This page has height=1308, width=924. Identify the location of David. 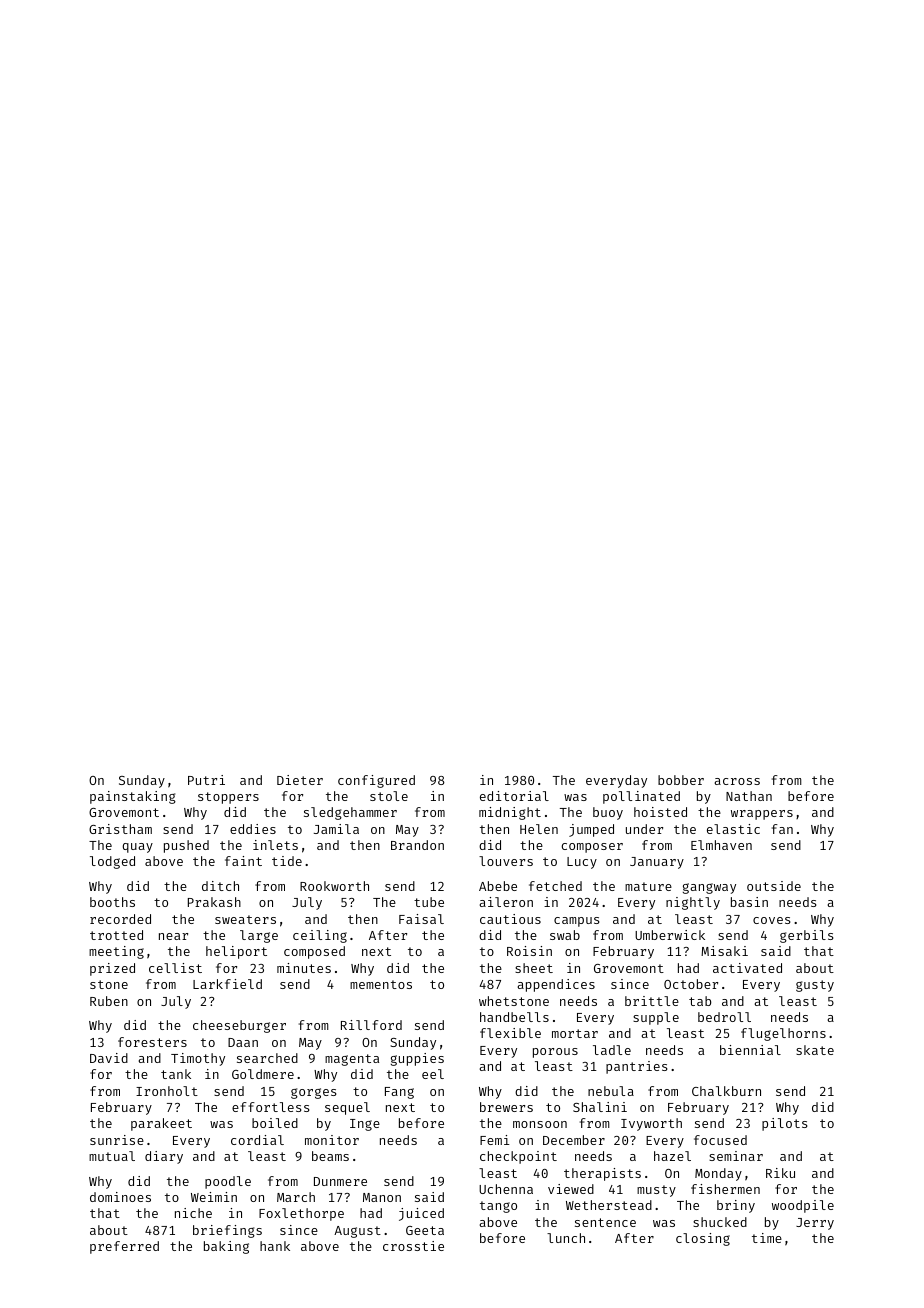
(109, 1058).
